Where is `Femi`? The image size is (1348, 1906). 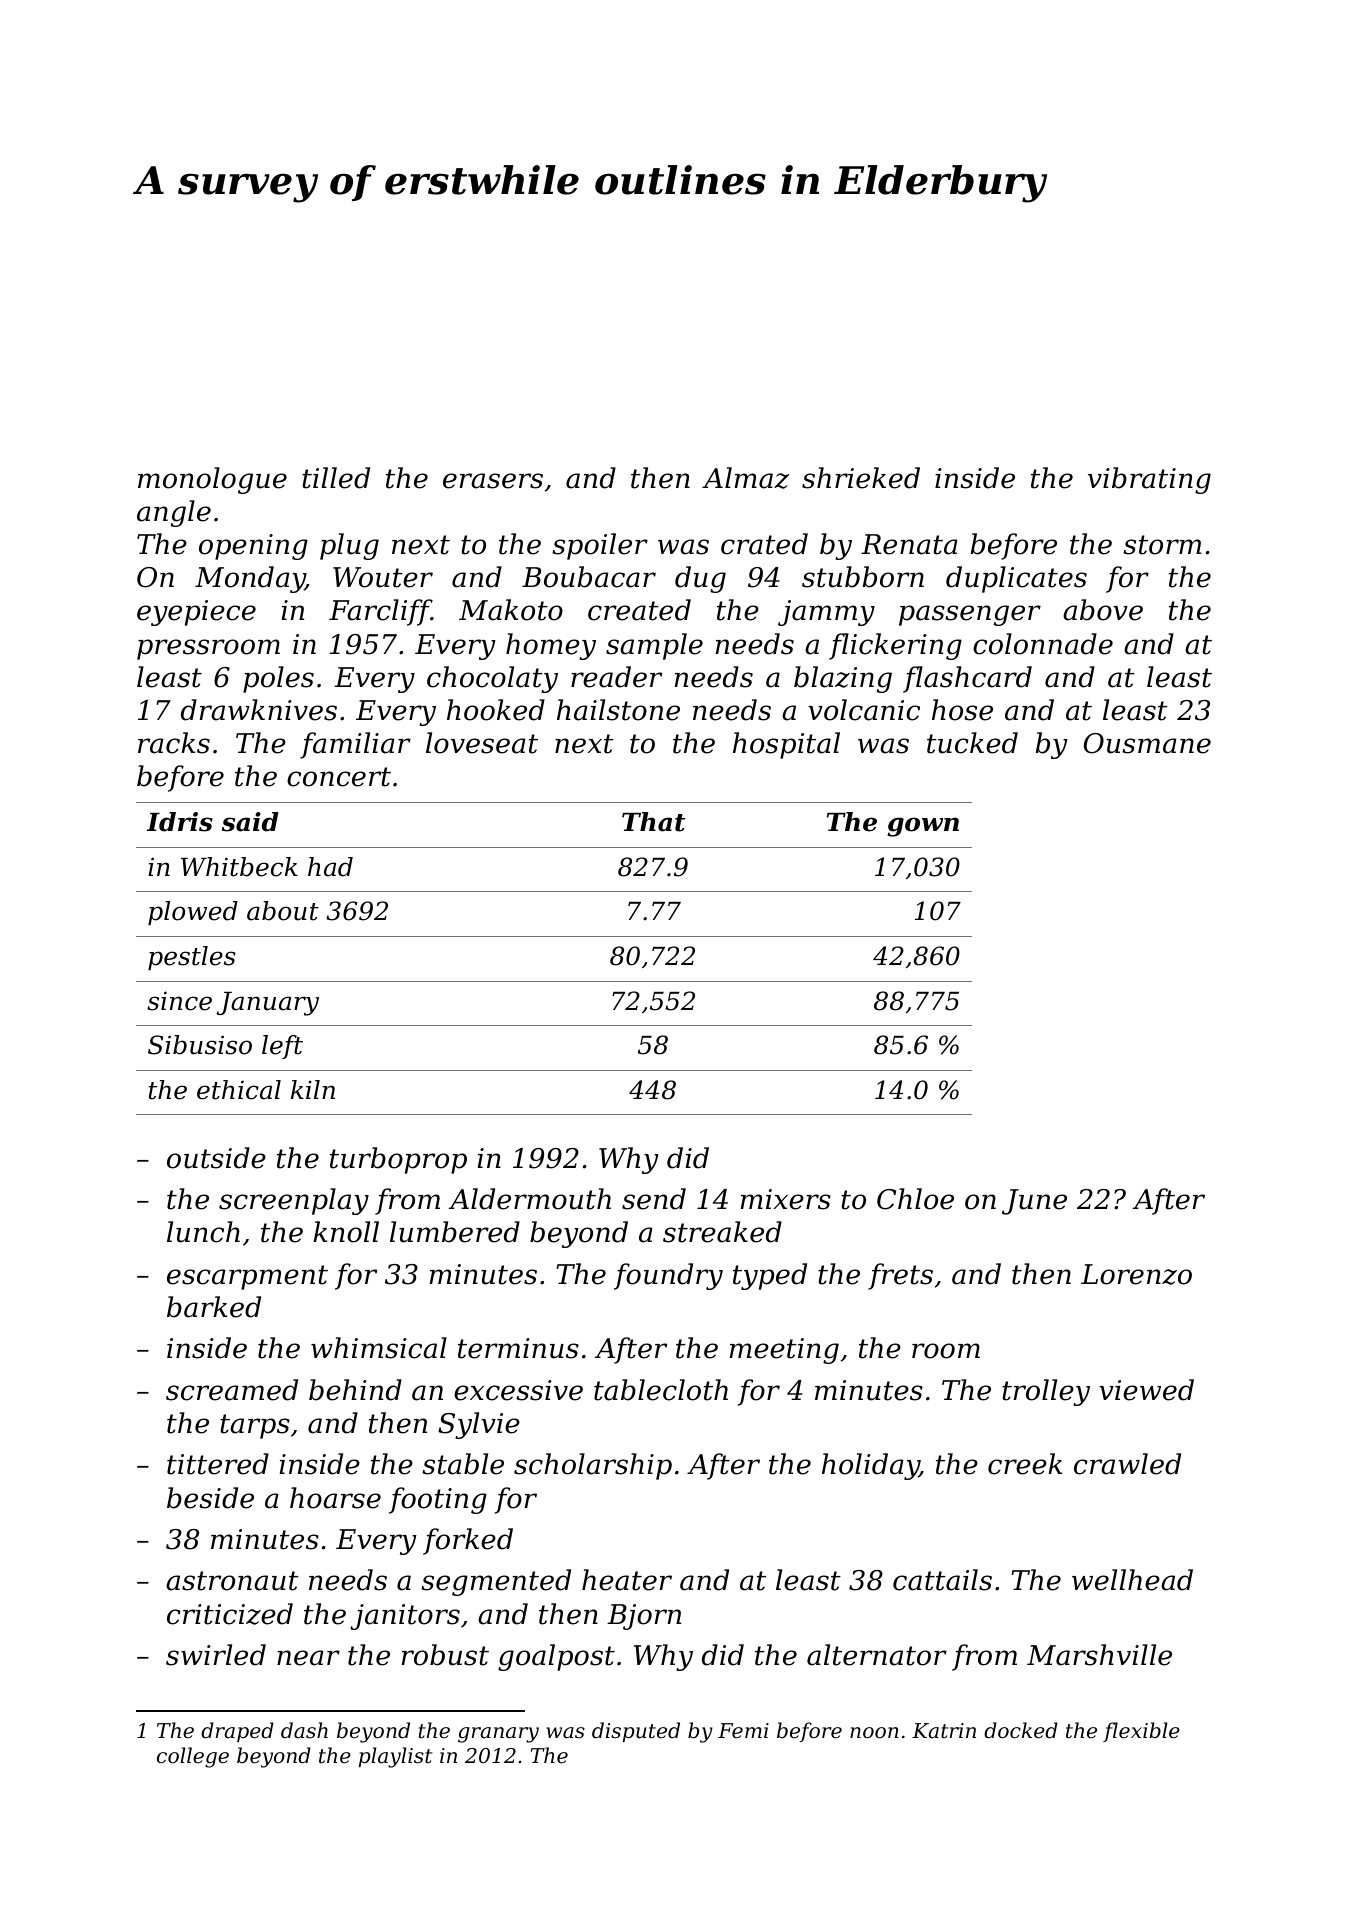 Femi is located at coordinates (743, 1731).
